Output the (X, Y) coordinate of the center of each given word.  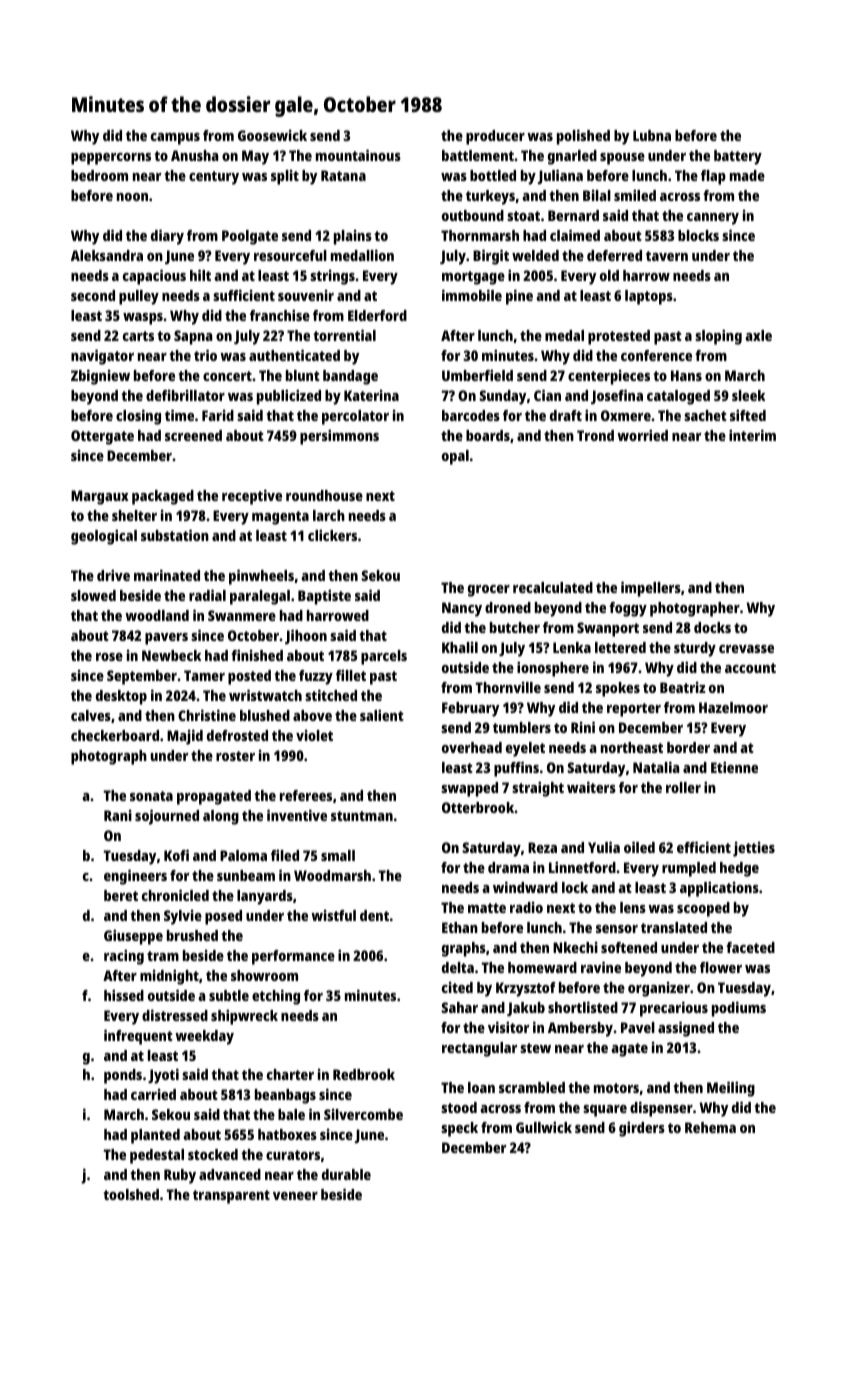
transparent (231, 1197)
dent (374, 915)
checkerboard (115, 735)
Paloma (243, 855)
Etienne (734, 767)
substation (175, 535)
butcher (515, 627)
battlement (478, 155)
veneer (295, 1196)
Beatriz (683, 687)
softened (629, 947)
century (214, 178)
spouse (622, 159)
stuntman (362, 816)
